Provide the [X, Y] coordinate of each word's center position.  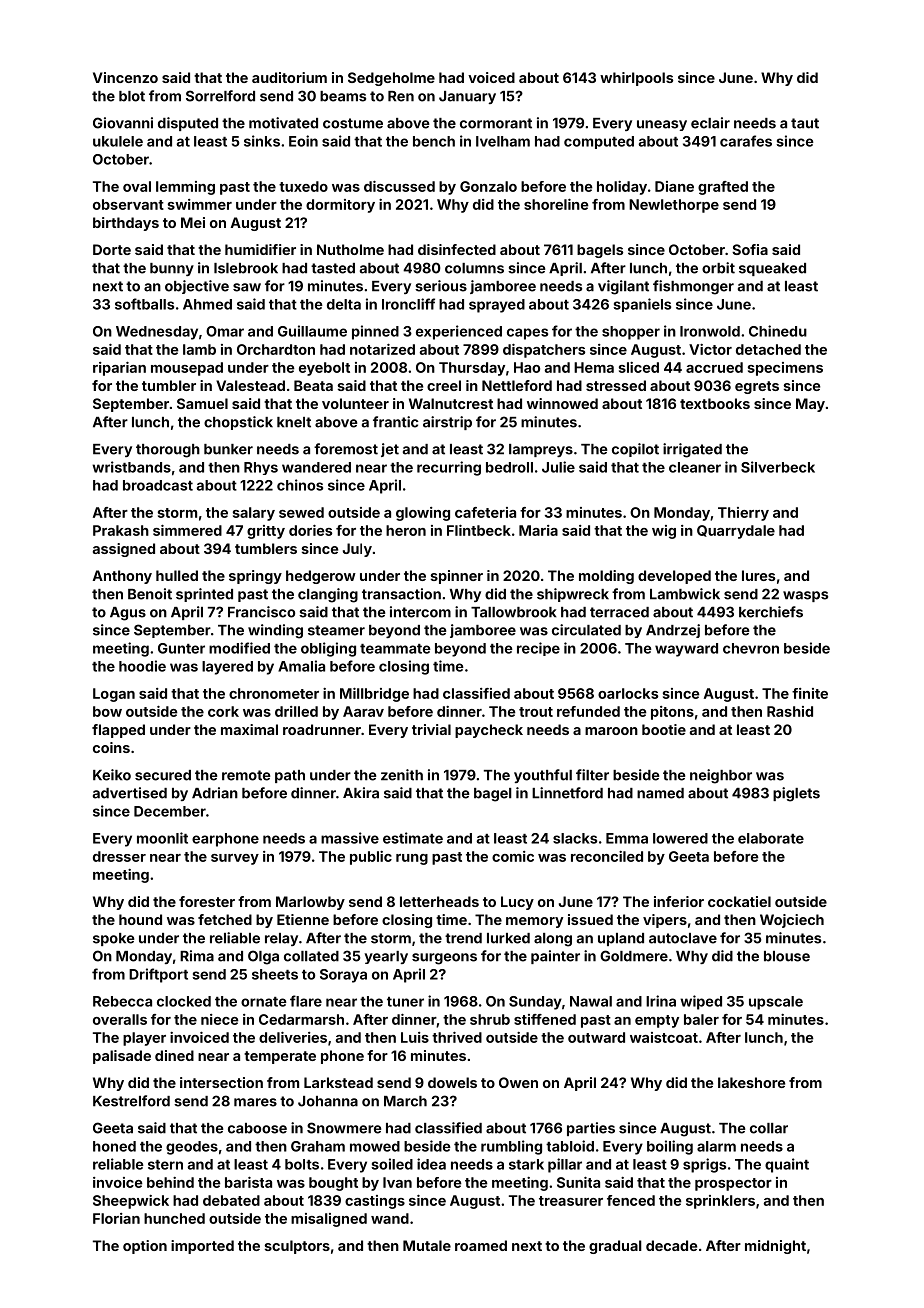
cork [223, 711]
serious [441, 286]
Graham [318, 1146]
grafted [723, 188]
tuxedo [303, 186]
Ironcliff [408, 304]
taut [805, 123]
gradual [615, 1247]
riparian [119, 369]
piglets [796, 794]
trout [536, 712]
